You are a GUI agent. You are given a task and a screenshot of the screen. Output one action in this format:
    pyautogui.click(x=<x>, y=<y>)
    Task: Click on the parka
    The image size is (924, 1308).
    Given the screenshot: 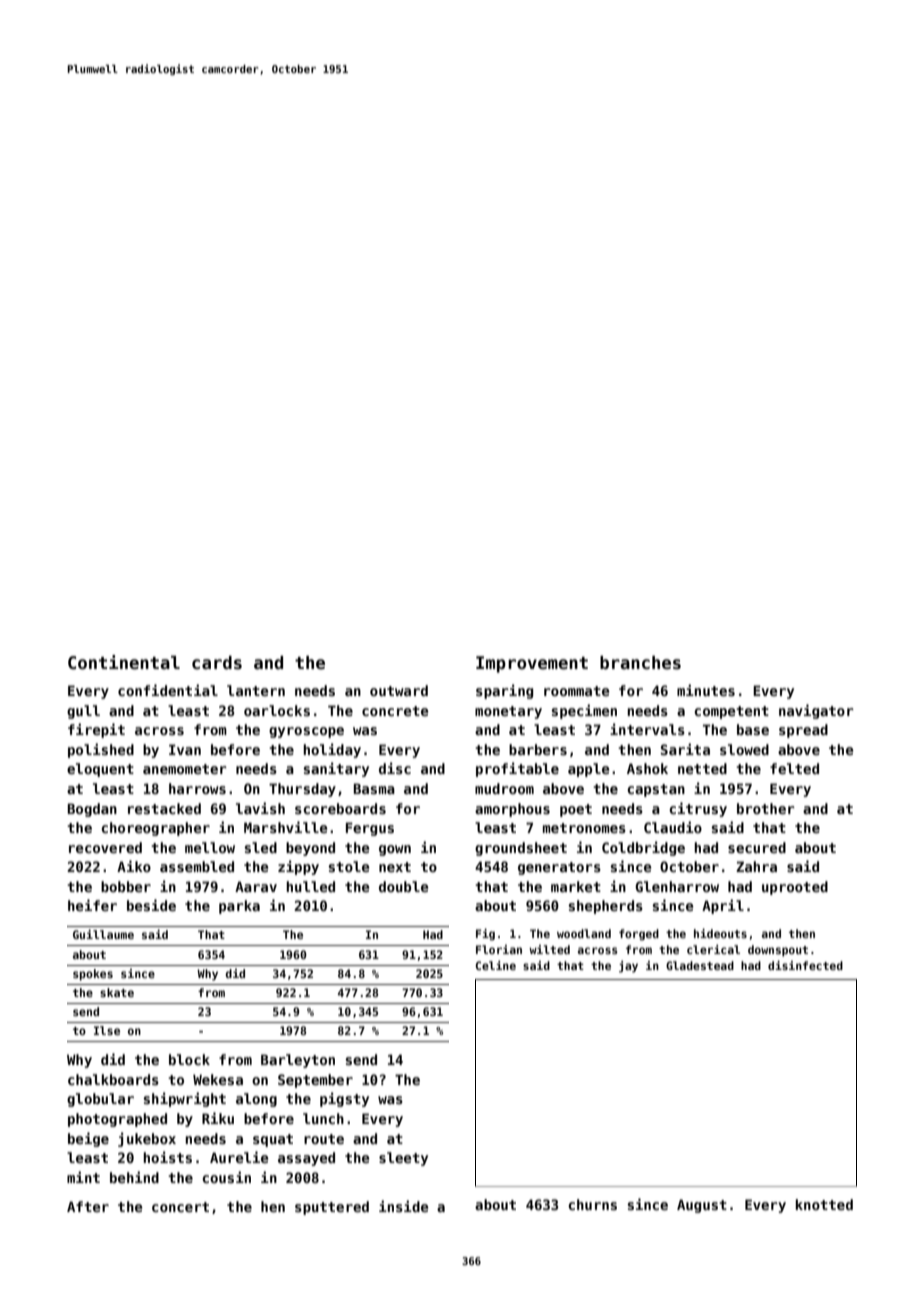 What is the action you would take?
    pyautogui.click(x=239, y=907)
